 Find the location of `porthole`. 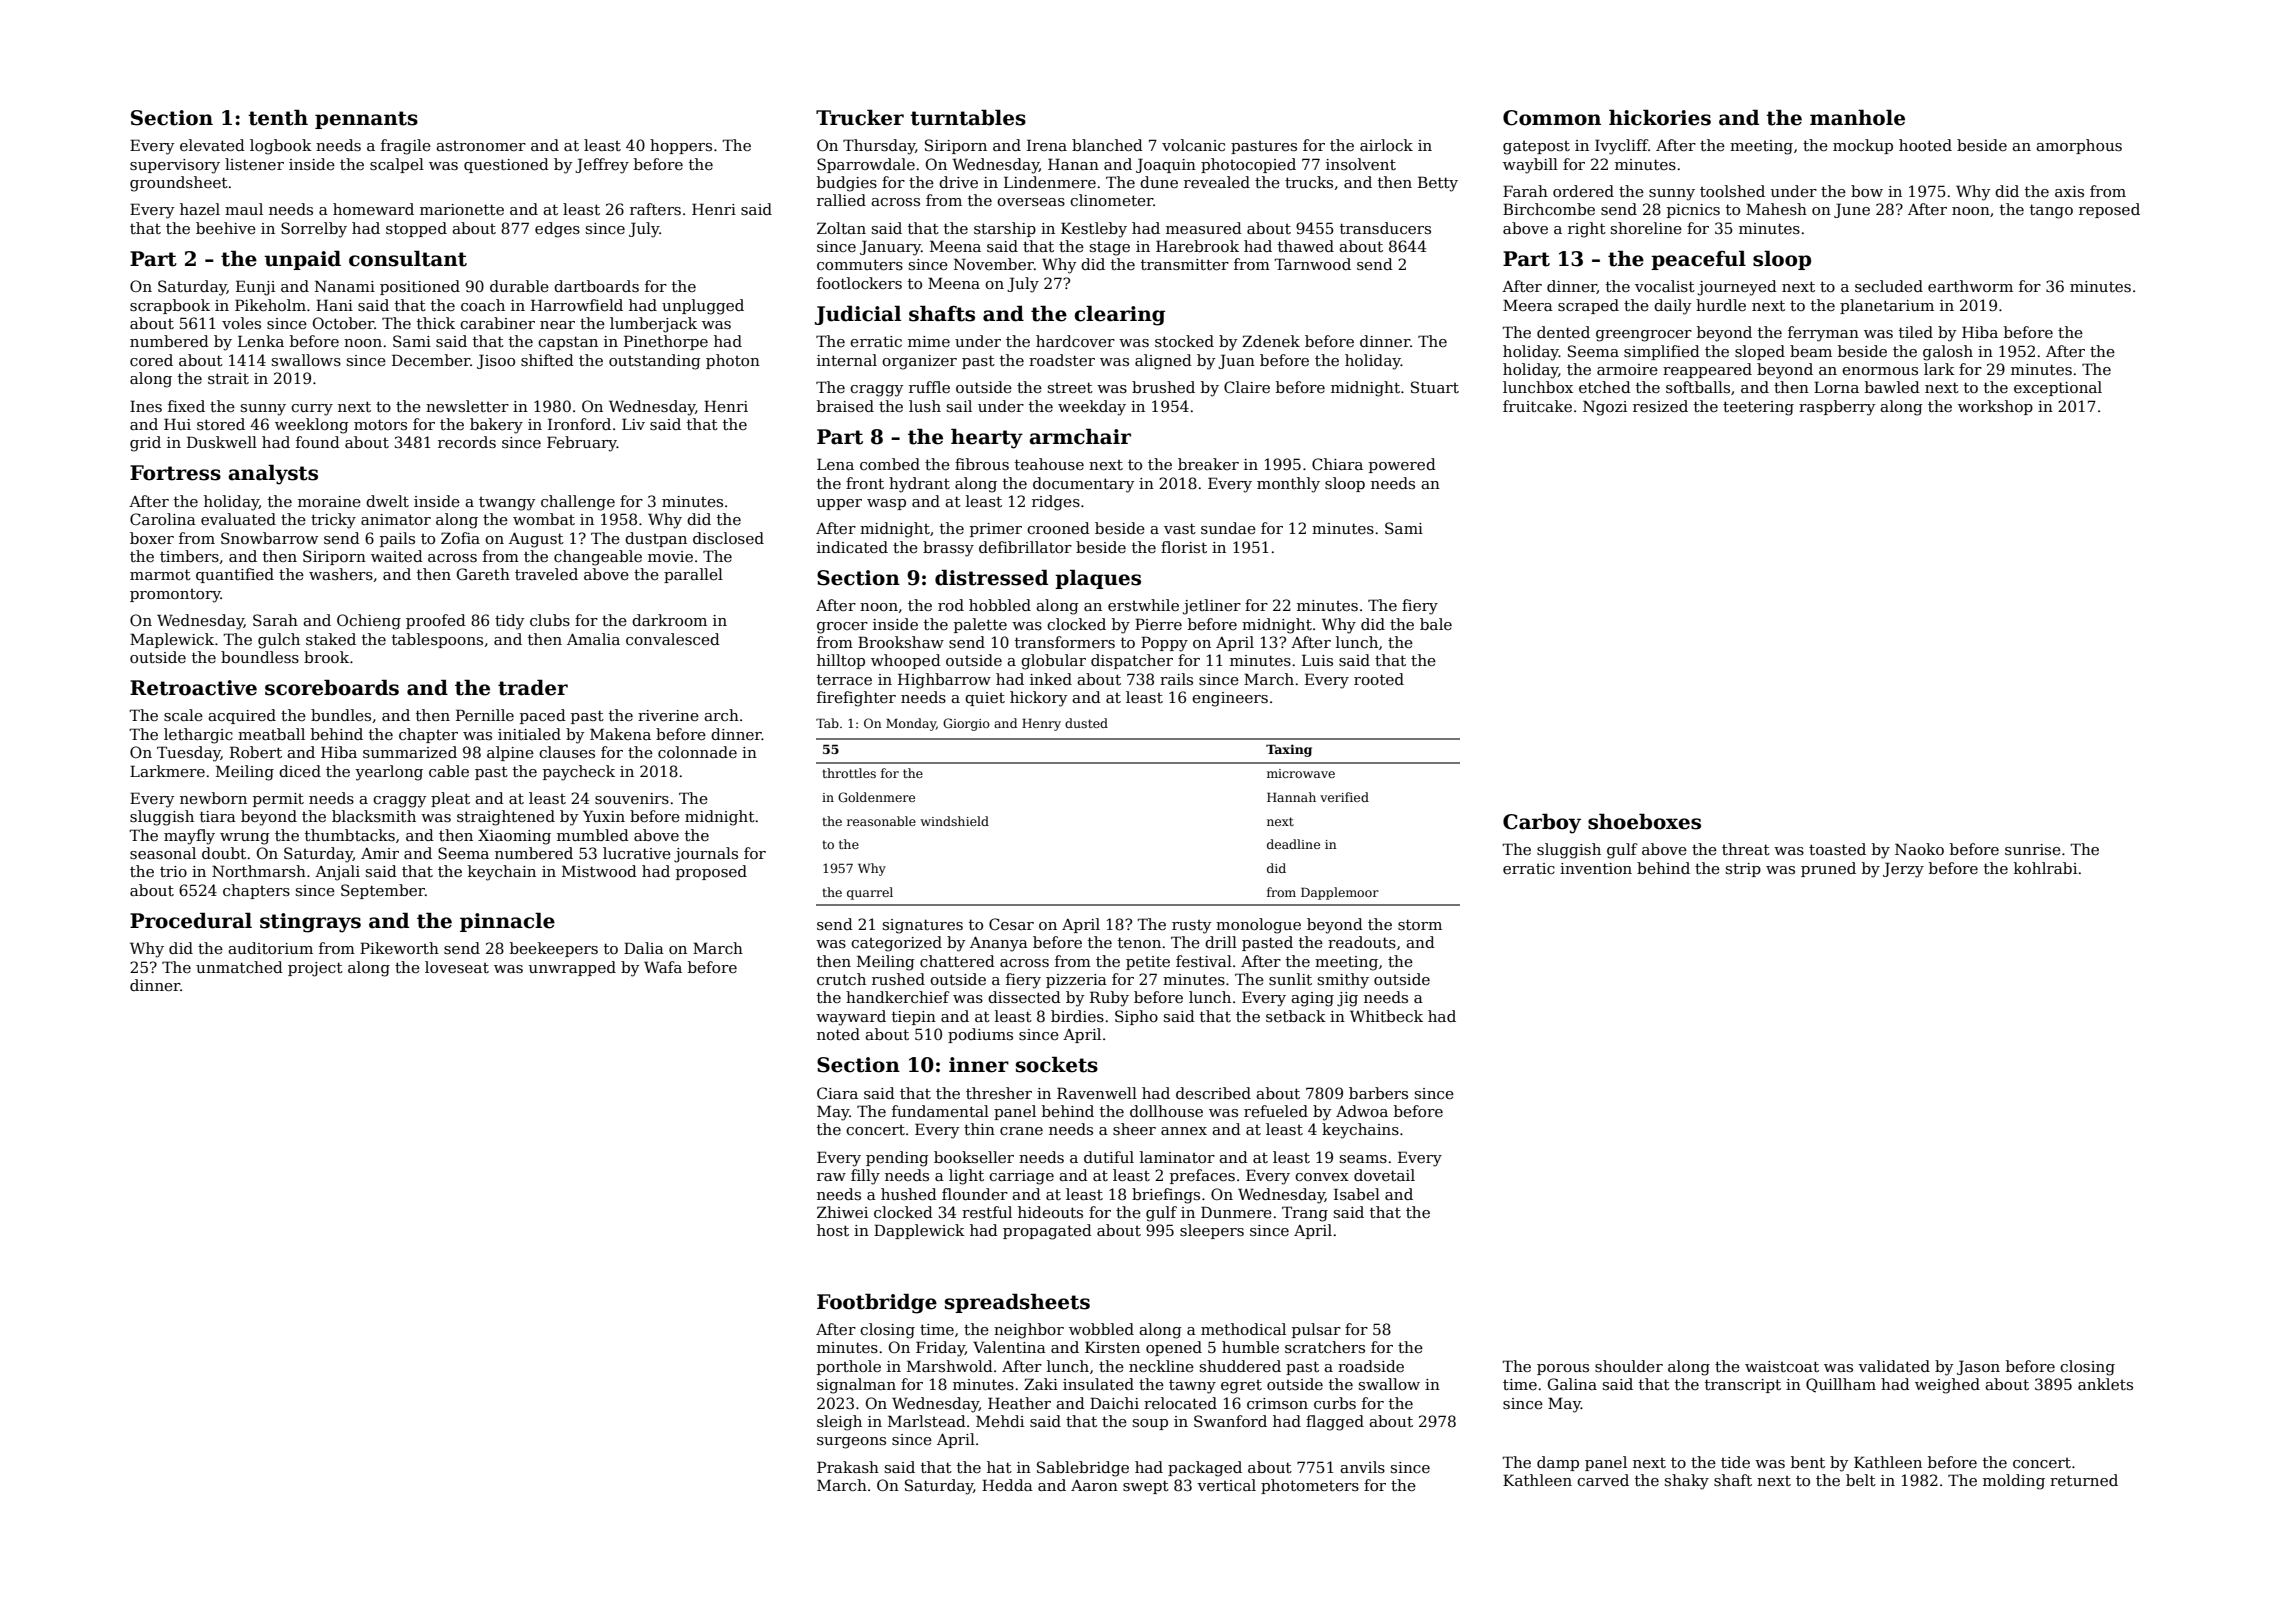

porthole is located at coordinates (849, 1367).
